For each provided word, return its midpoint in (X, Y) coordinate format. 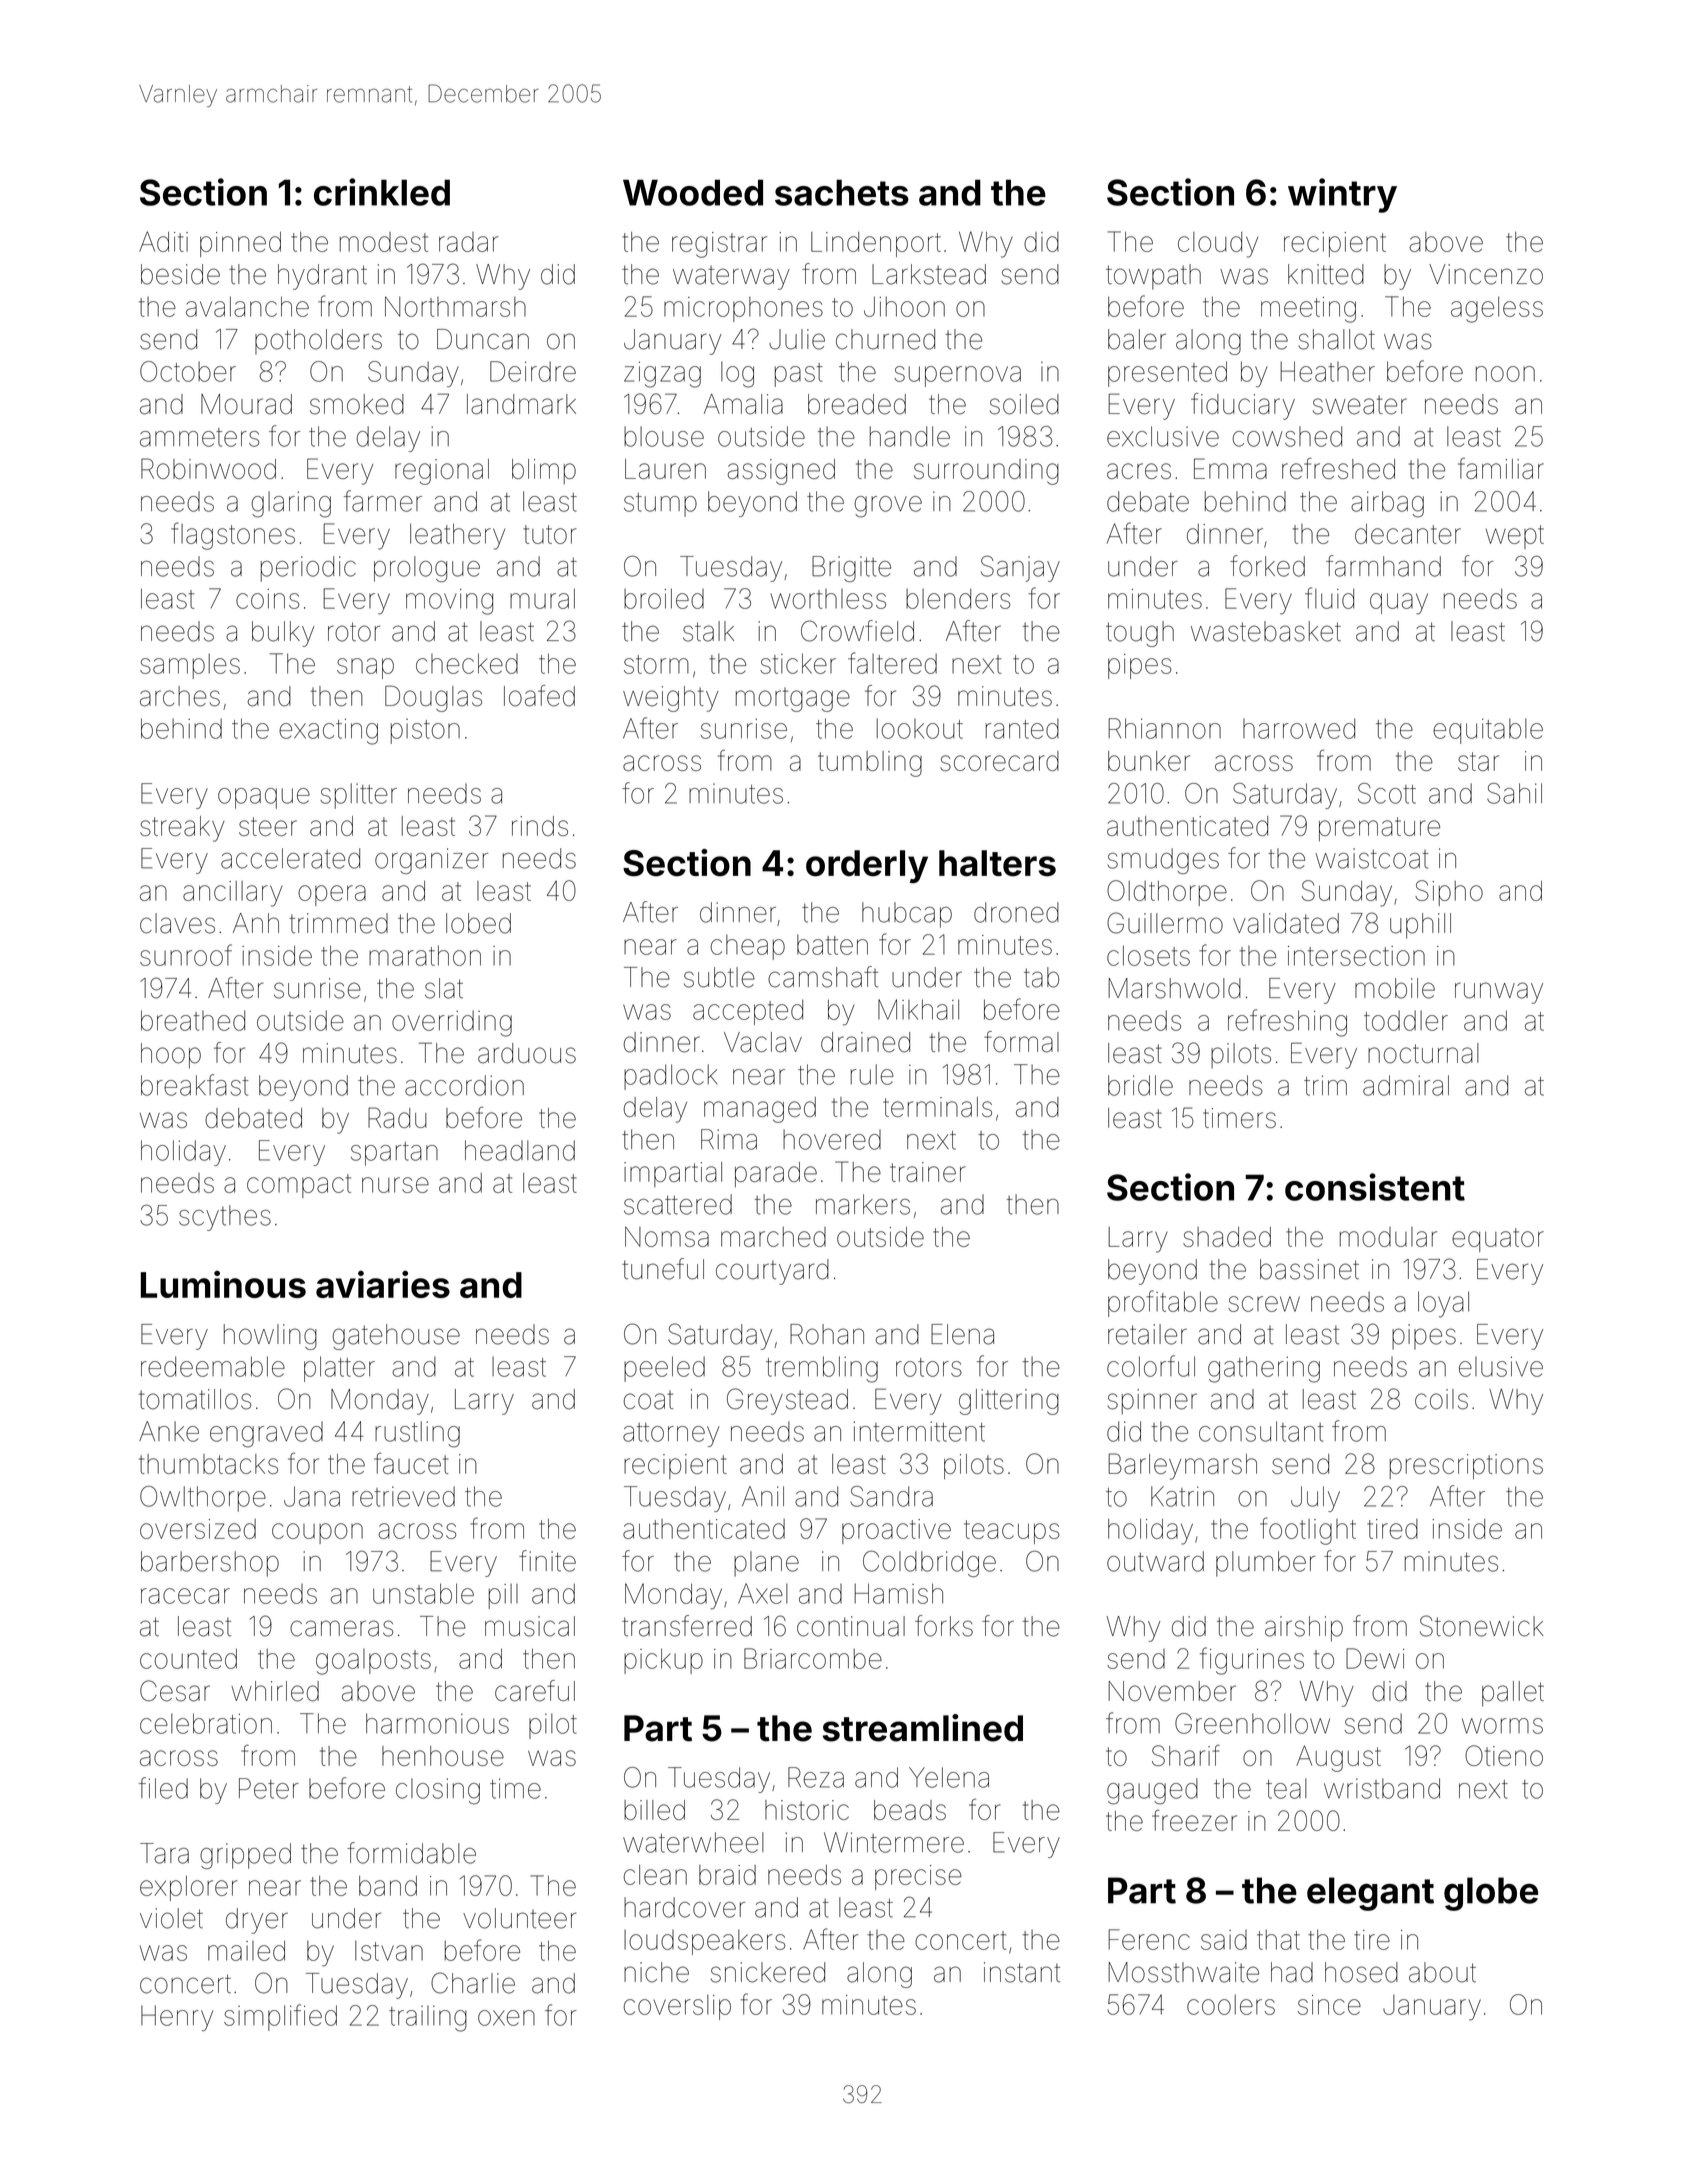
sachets (842, 192)
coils (1441, 1399)
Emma (1230, 468)
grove (888, 507)
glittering (1009, 1402)
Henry (177, 2018)
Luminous (223, 1284)
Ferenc (1149, 1939)
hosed (1361, 1972)
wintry (1342, 195)
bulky (283, 634)
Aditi (163, 241)
